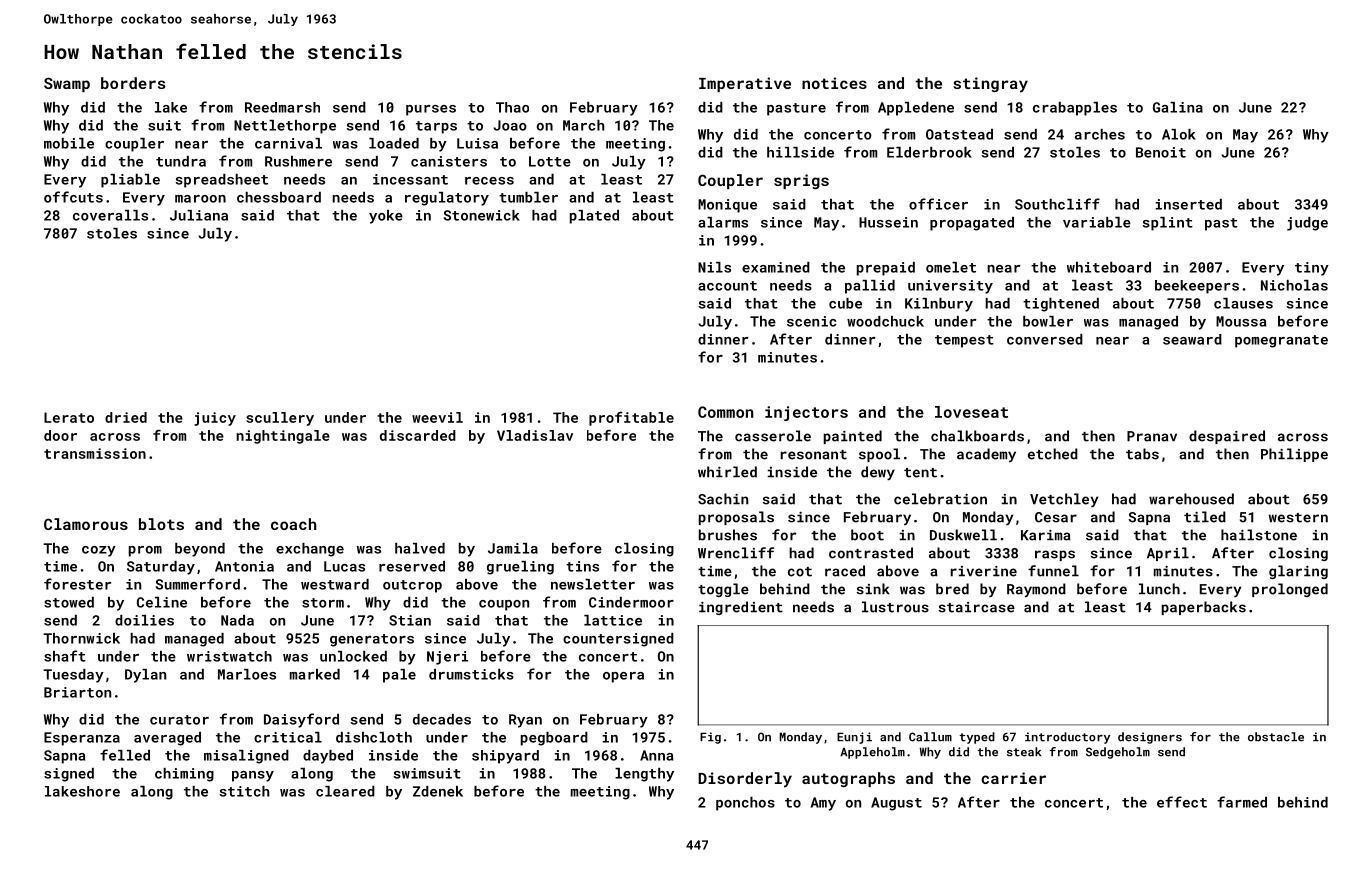  What do you see at coordinates (386, 217) in the screenshot?
I see `yoke` at bounding box center [386, 217].
